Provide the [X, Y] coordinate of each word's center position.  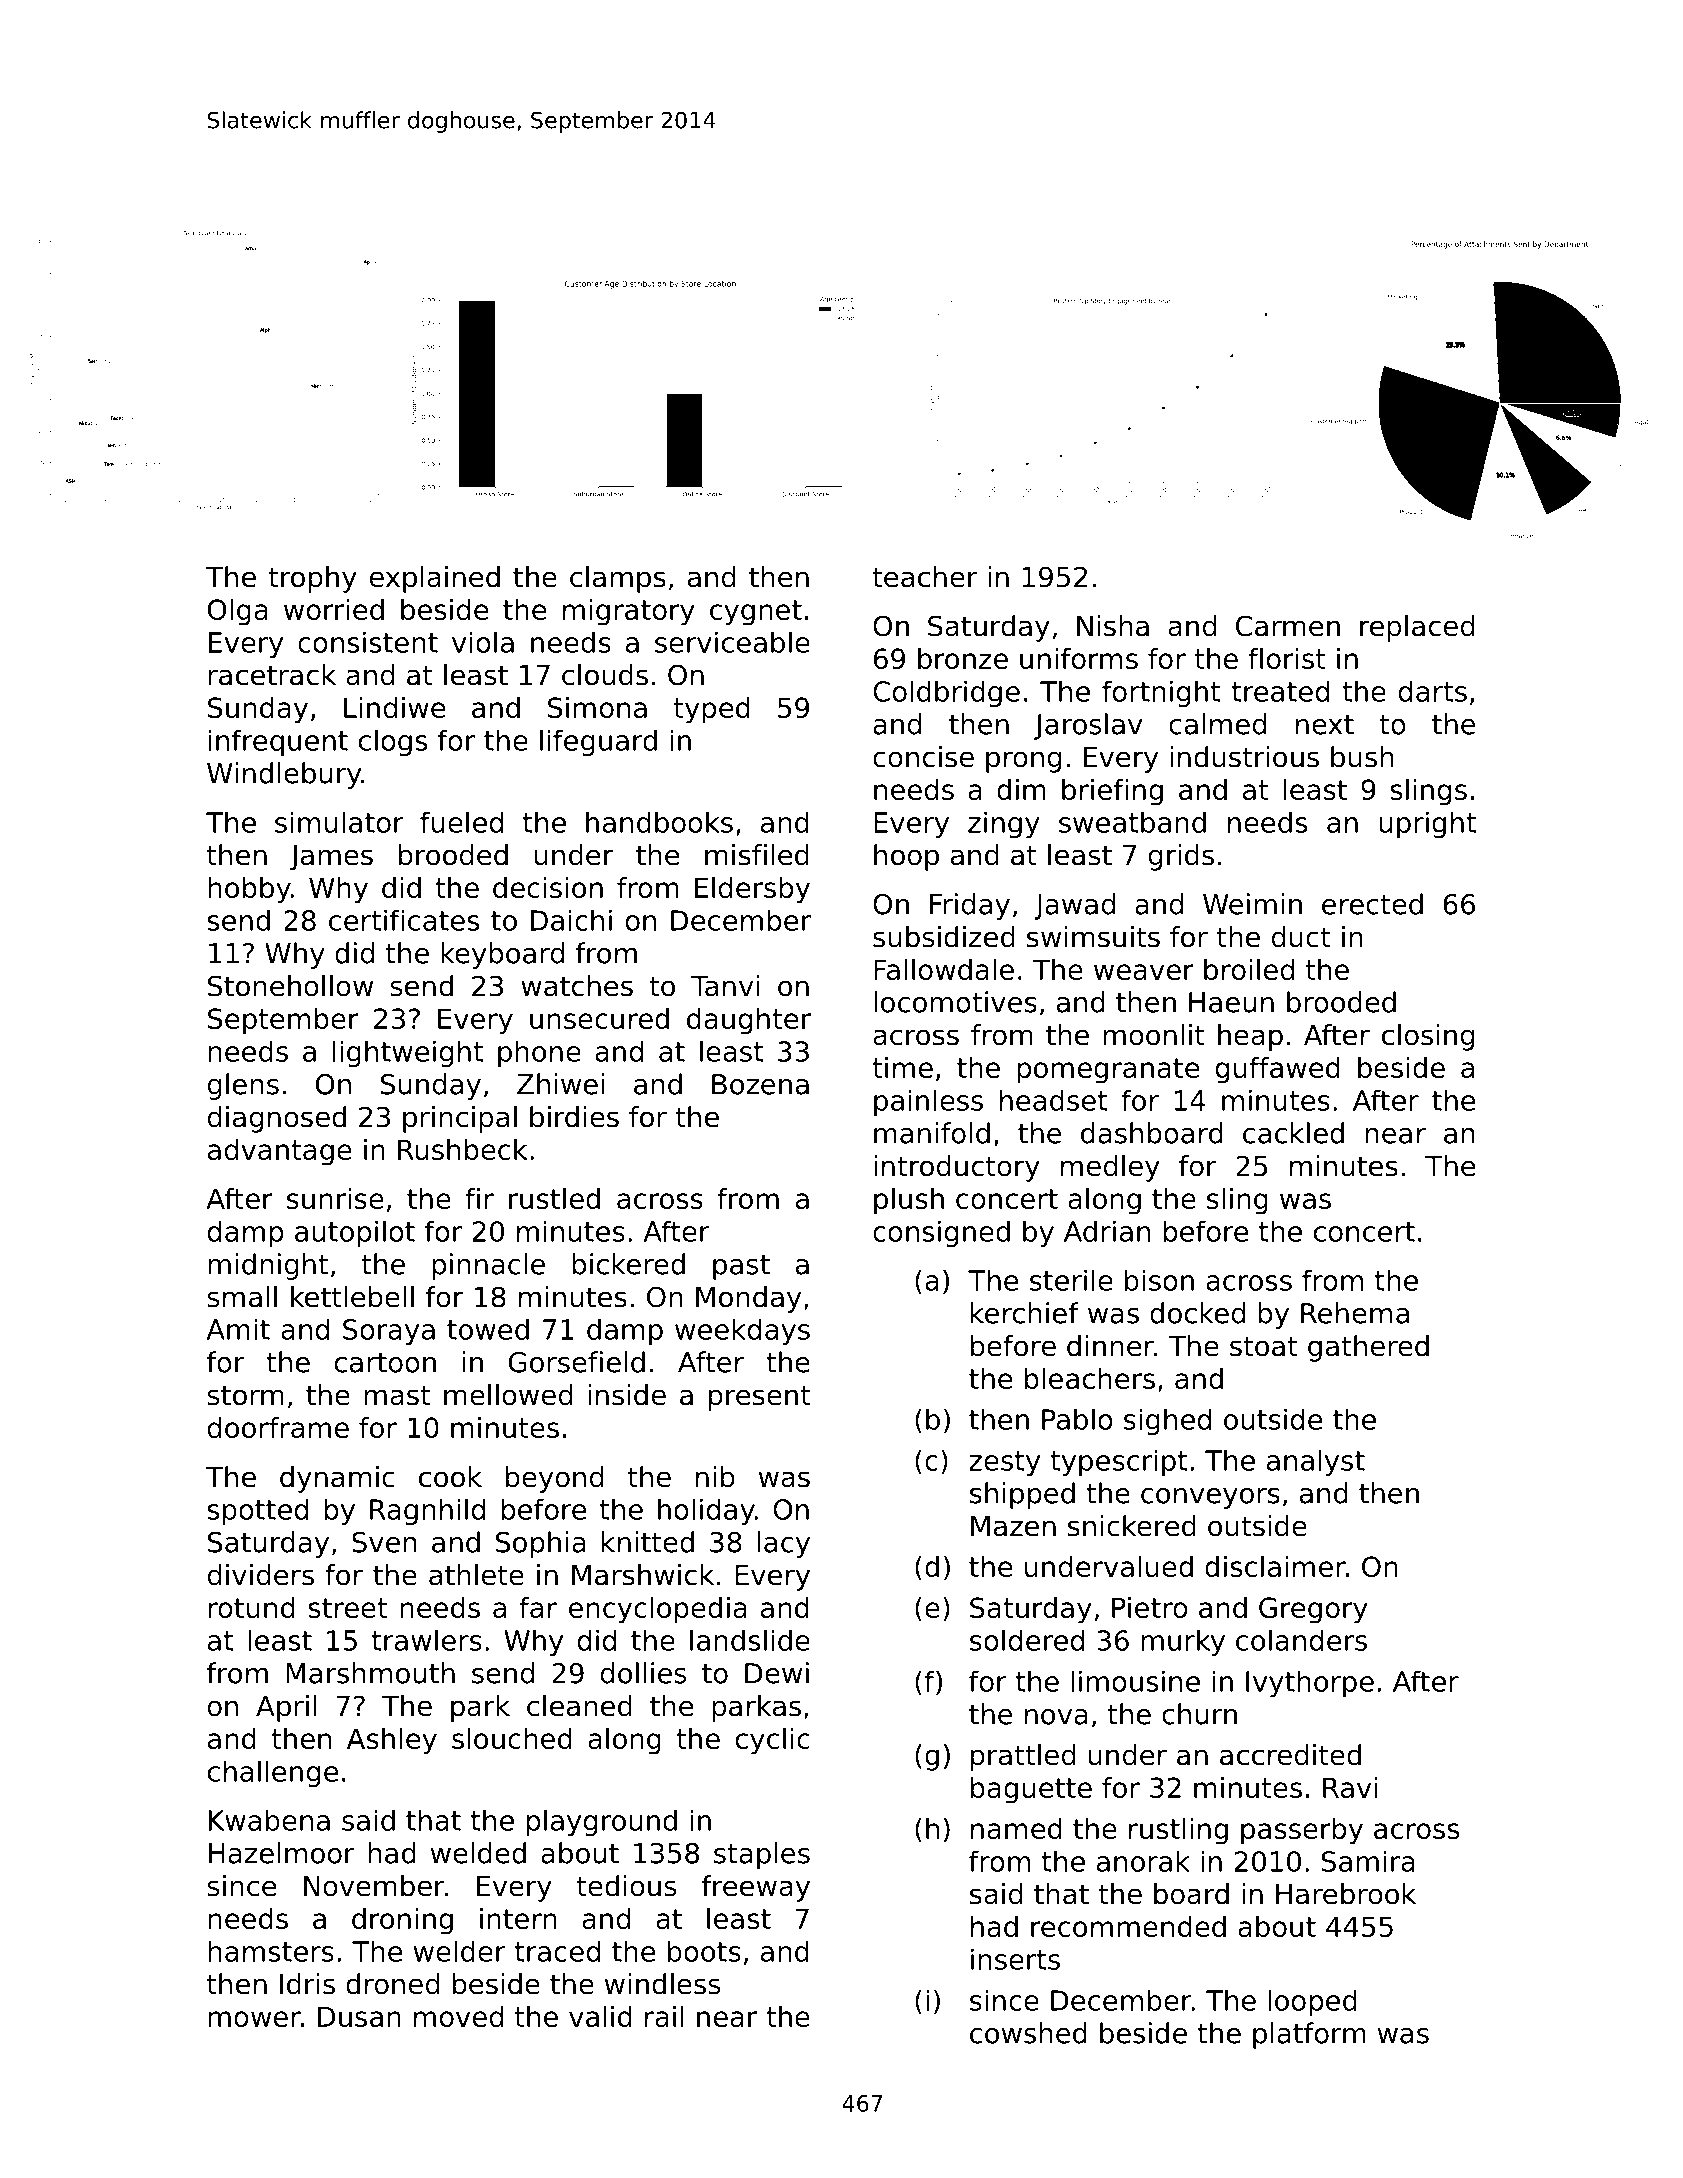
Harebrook [1346, 1894]
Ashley [392, 1741]
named [1016, 1828]
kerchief [1025, 1313]
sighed [1167, 1421]
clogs [393, 742]
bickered [628, 1264]
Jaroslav [1088, 726]
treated [1280, 691]
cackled [1293, 1133]
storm [245, 1395]
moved [458, 2016]
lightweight [408, 1053]
